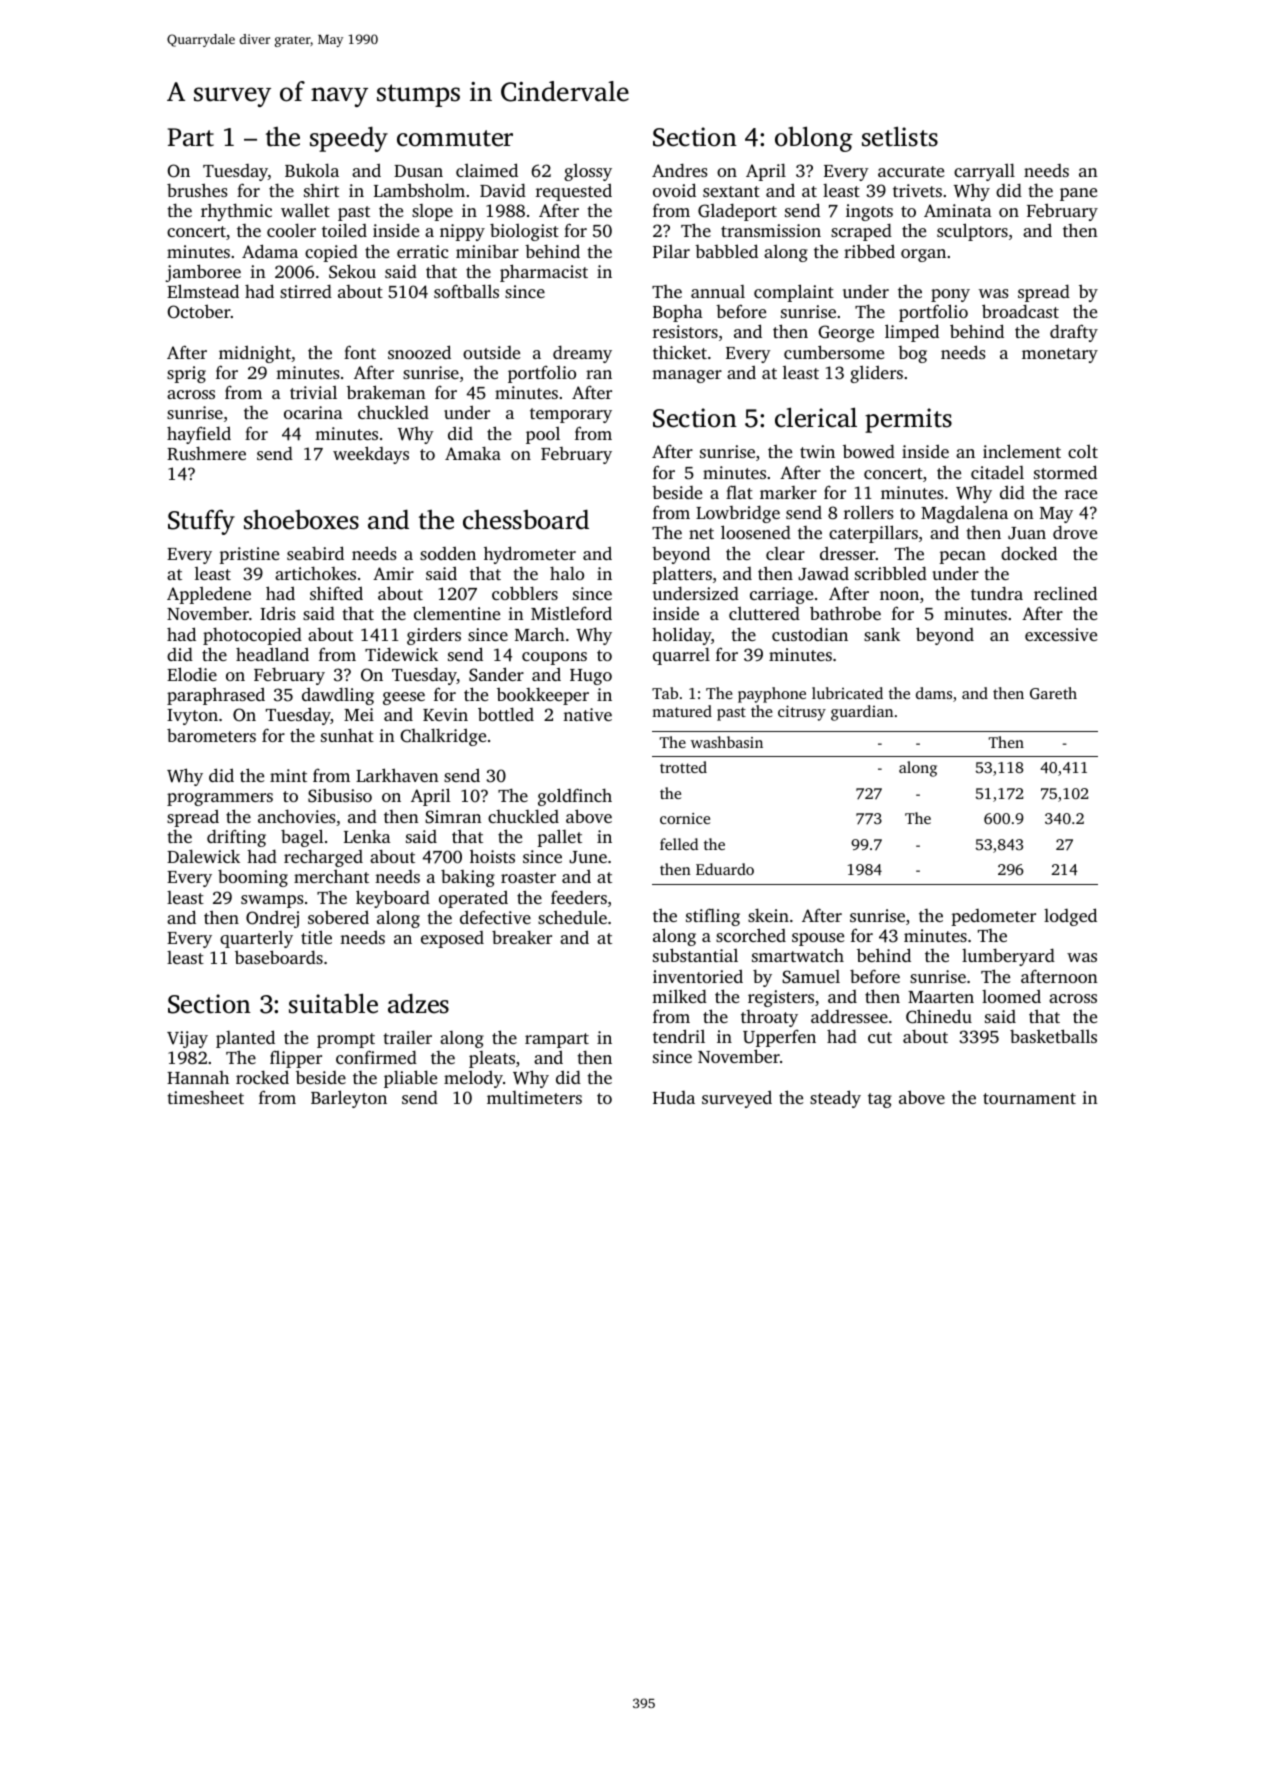 Image resolution: width=1265 pixels, height=1789 pixels. I want to click on monetary, so click(1060, 355).
